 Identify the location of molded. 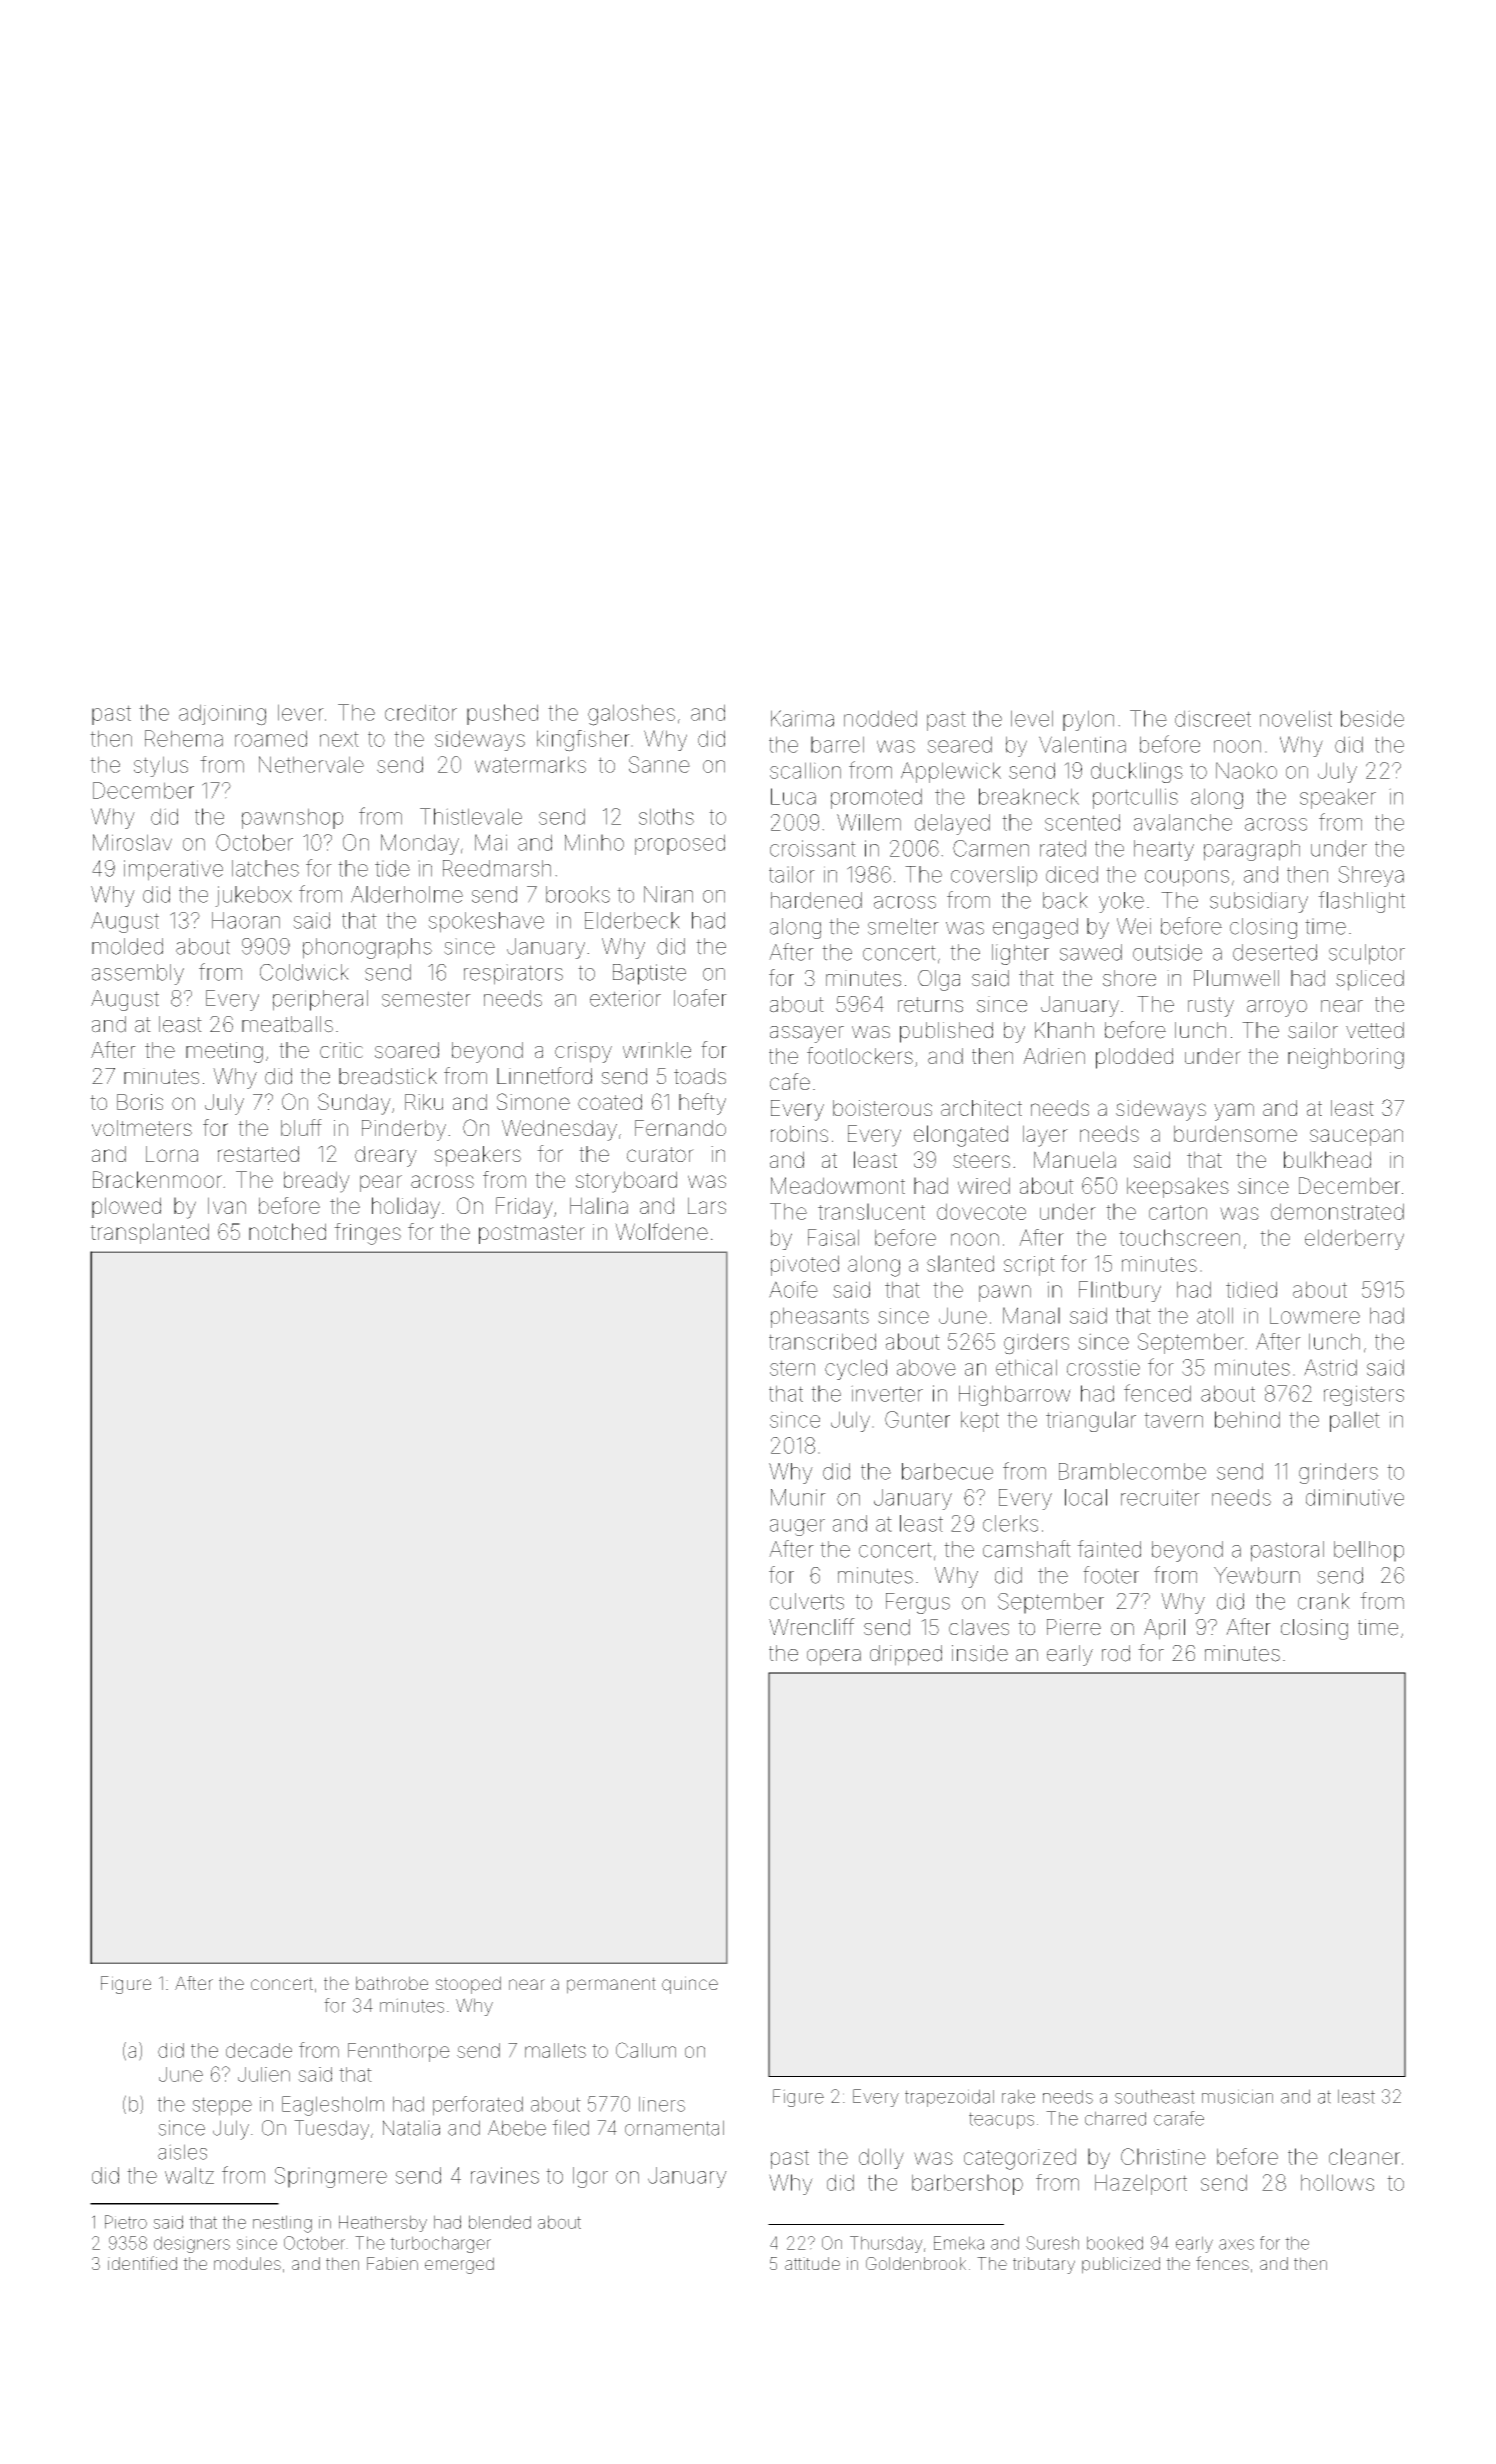
(127, 946).
